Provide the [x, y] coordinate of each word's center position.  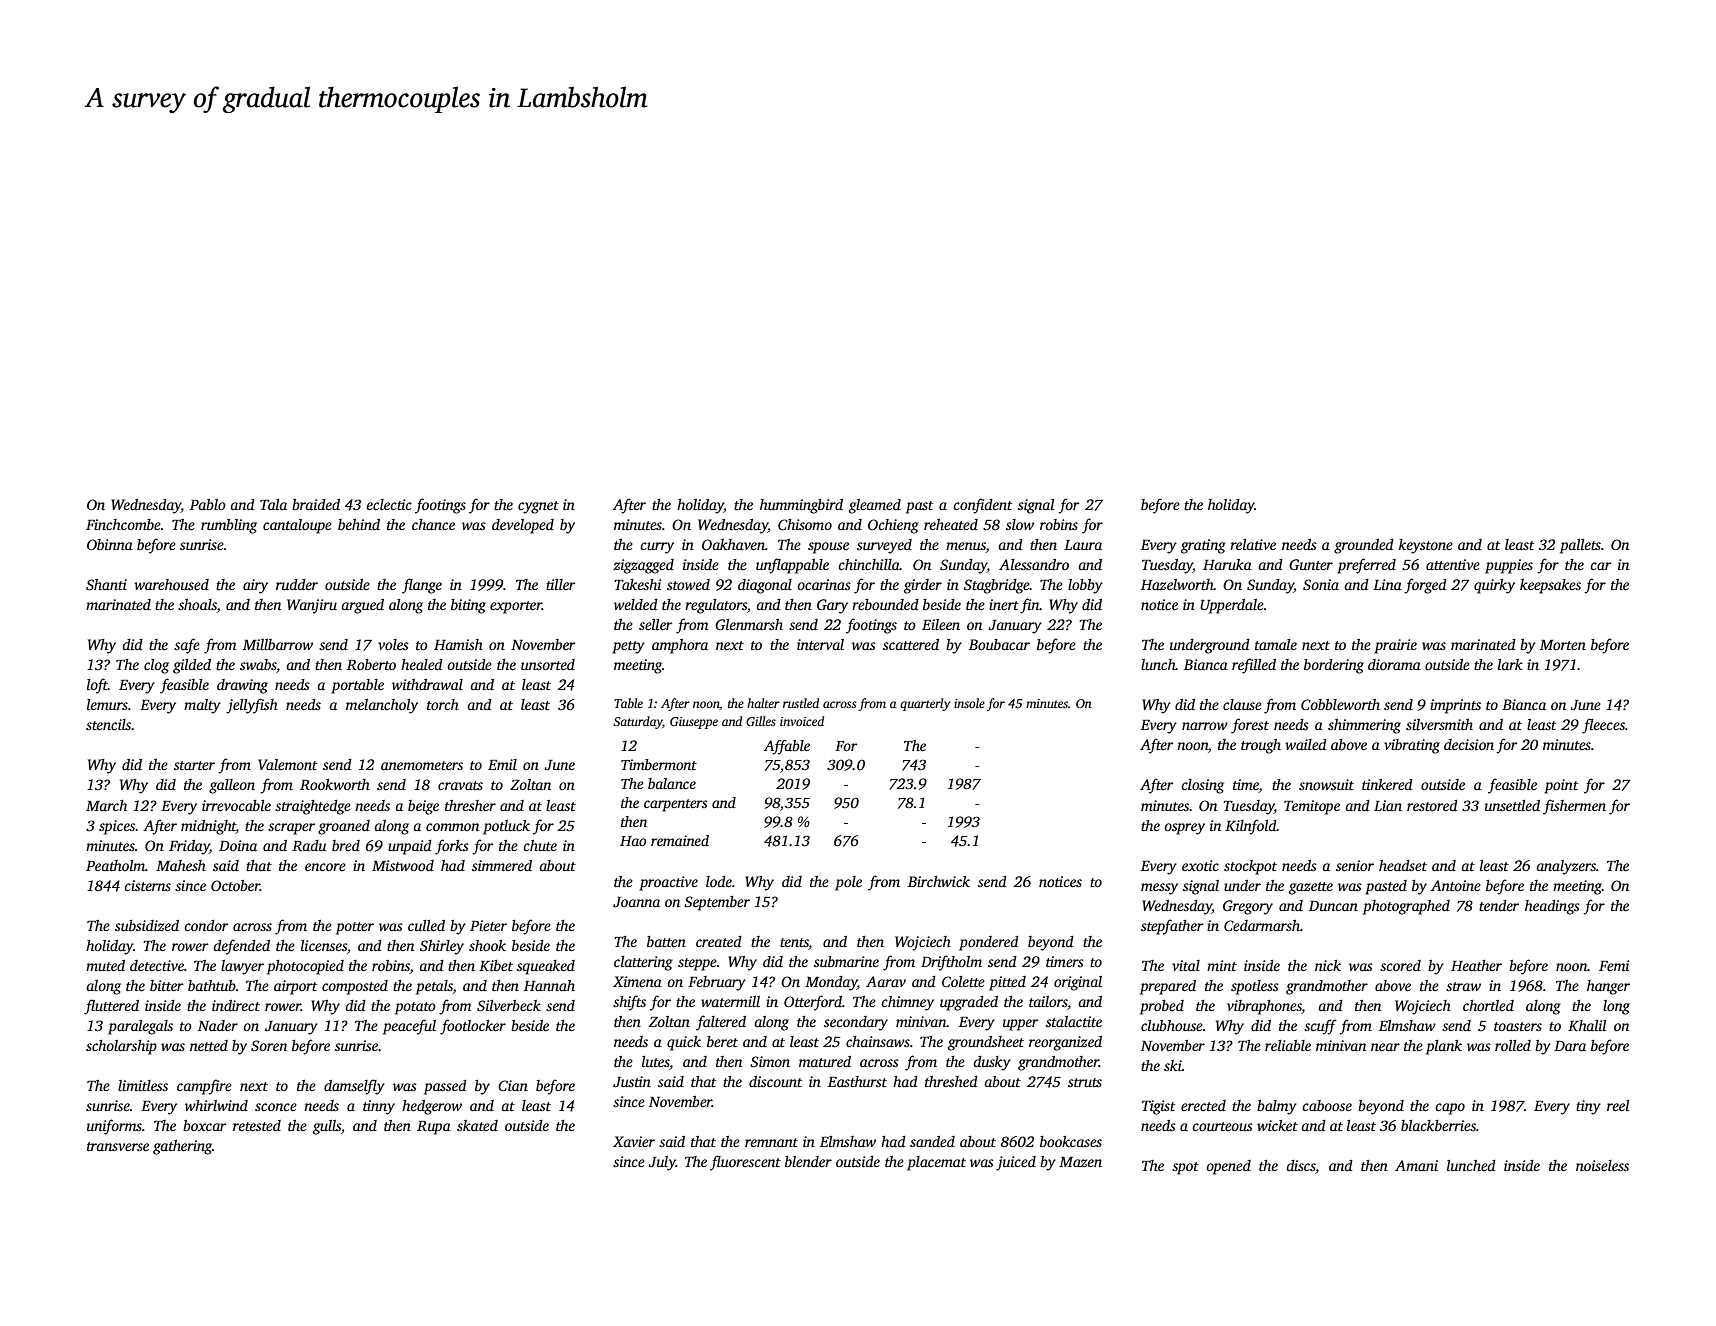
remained [680, 840]
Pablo [208, 504]
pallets [1580, 546]
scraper [291, 829]
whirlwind [216, 1105]
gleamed [875, 506]
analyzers [1566, 867]
